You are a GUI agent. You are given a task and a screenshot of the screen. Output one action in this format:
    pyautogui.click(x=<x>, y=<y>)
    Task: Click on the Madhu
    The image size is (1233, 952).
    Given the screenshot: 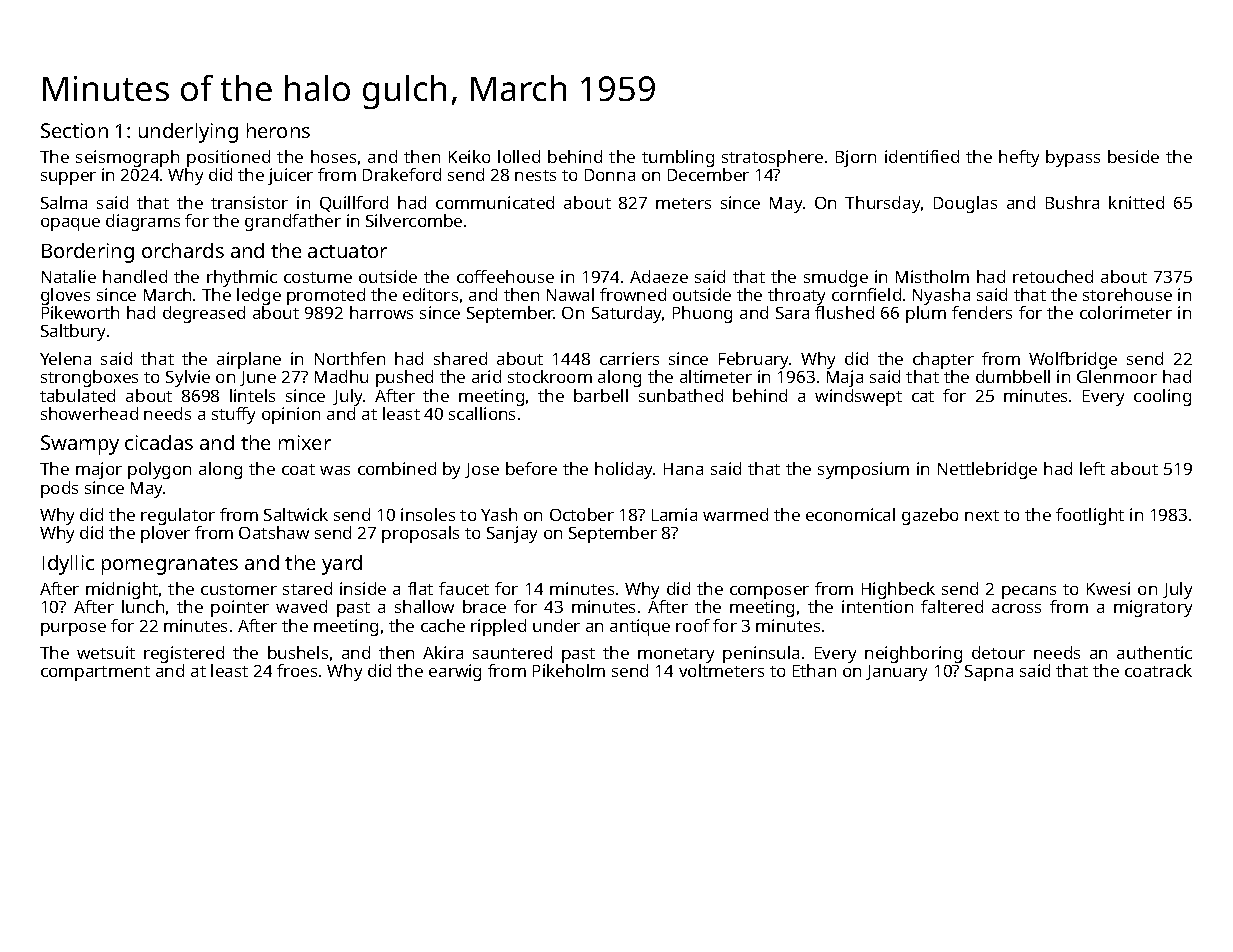 What is the action you would take?
    pyautogui.click(x=341, y=376)
